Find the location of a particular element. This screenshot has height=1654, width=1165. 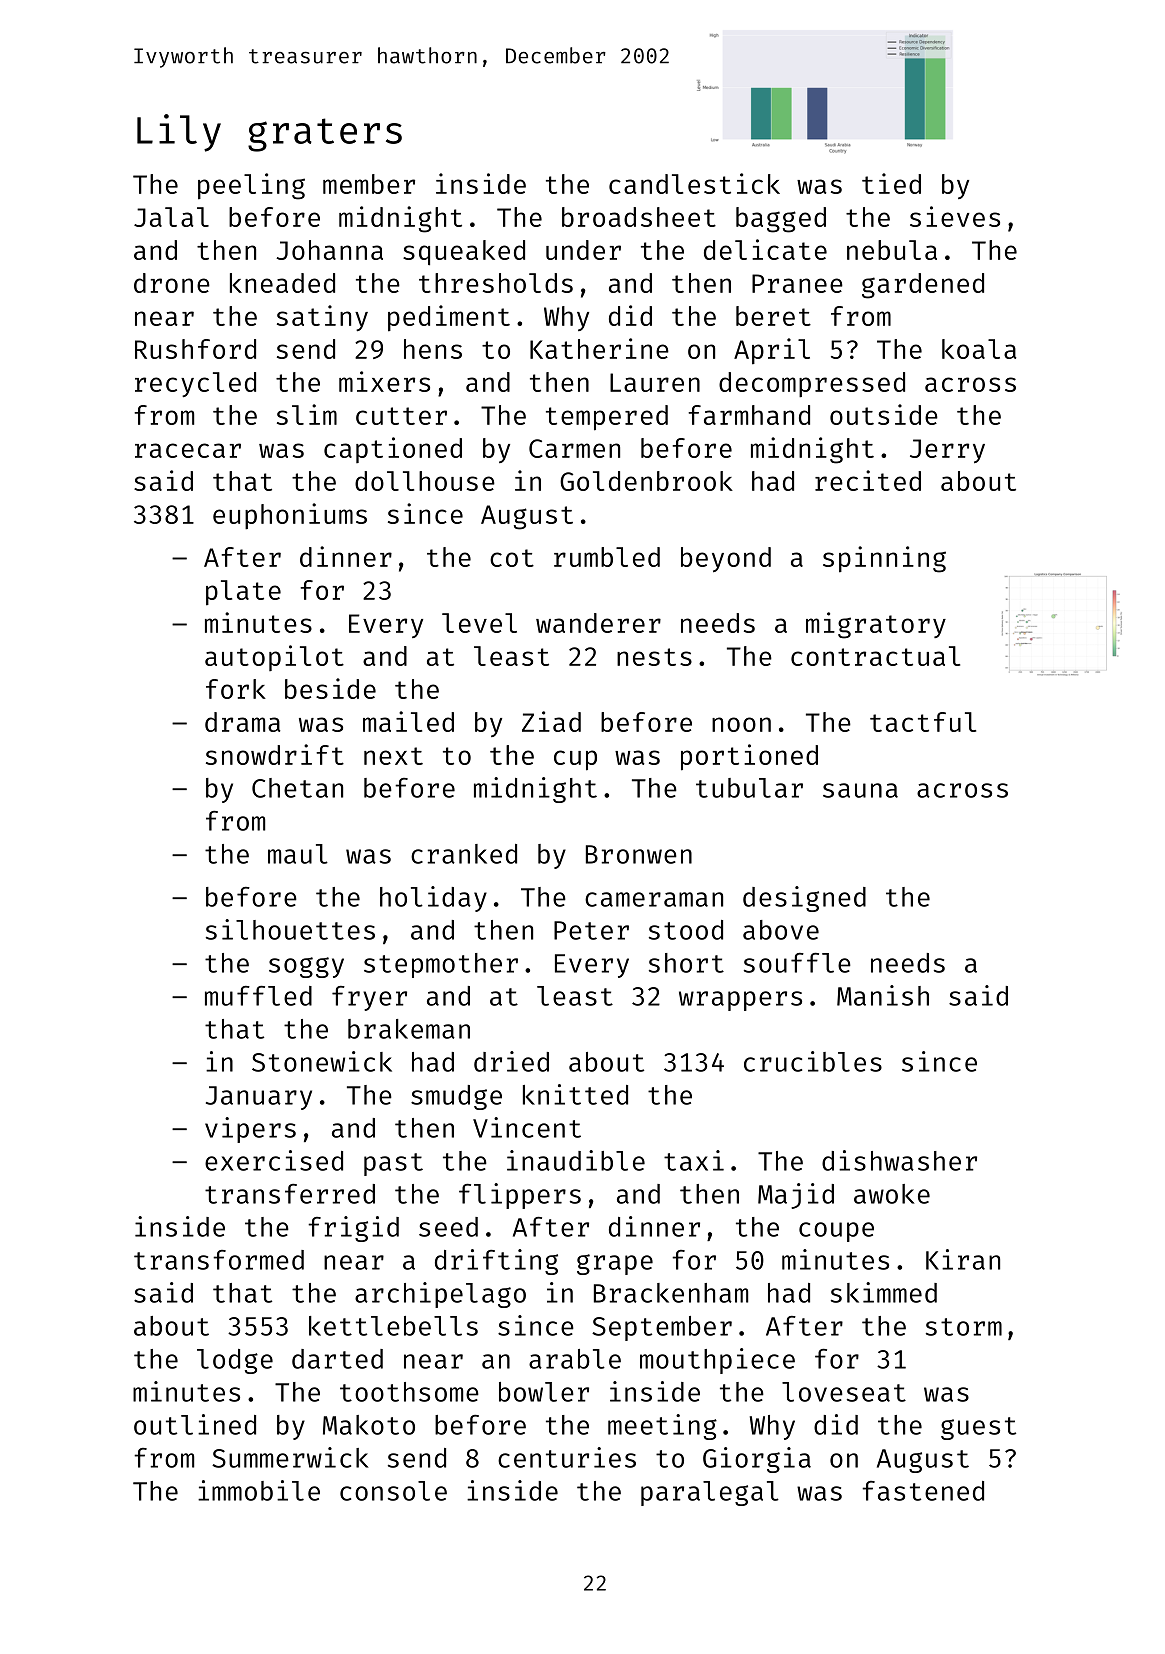

Kiran is located at coordinates (963, 1259).
